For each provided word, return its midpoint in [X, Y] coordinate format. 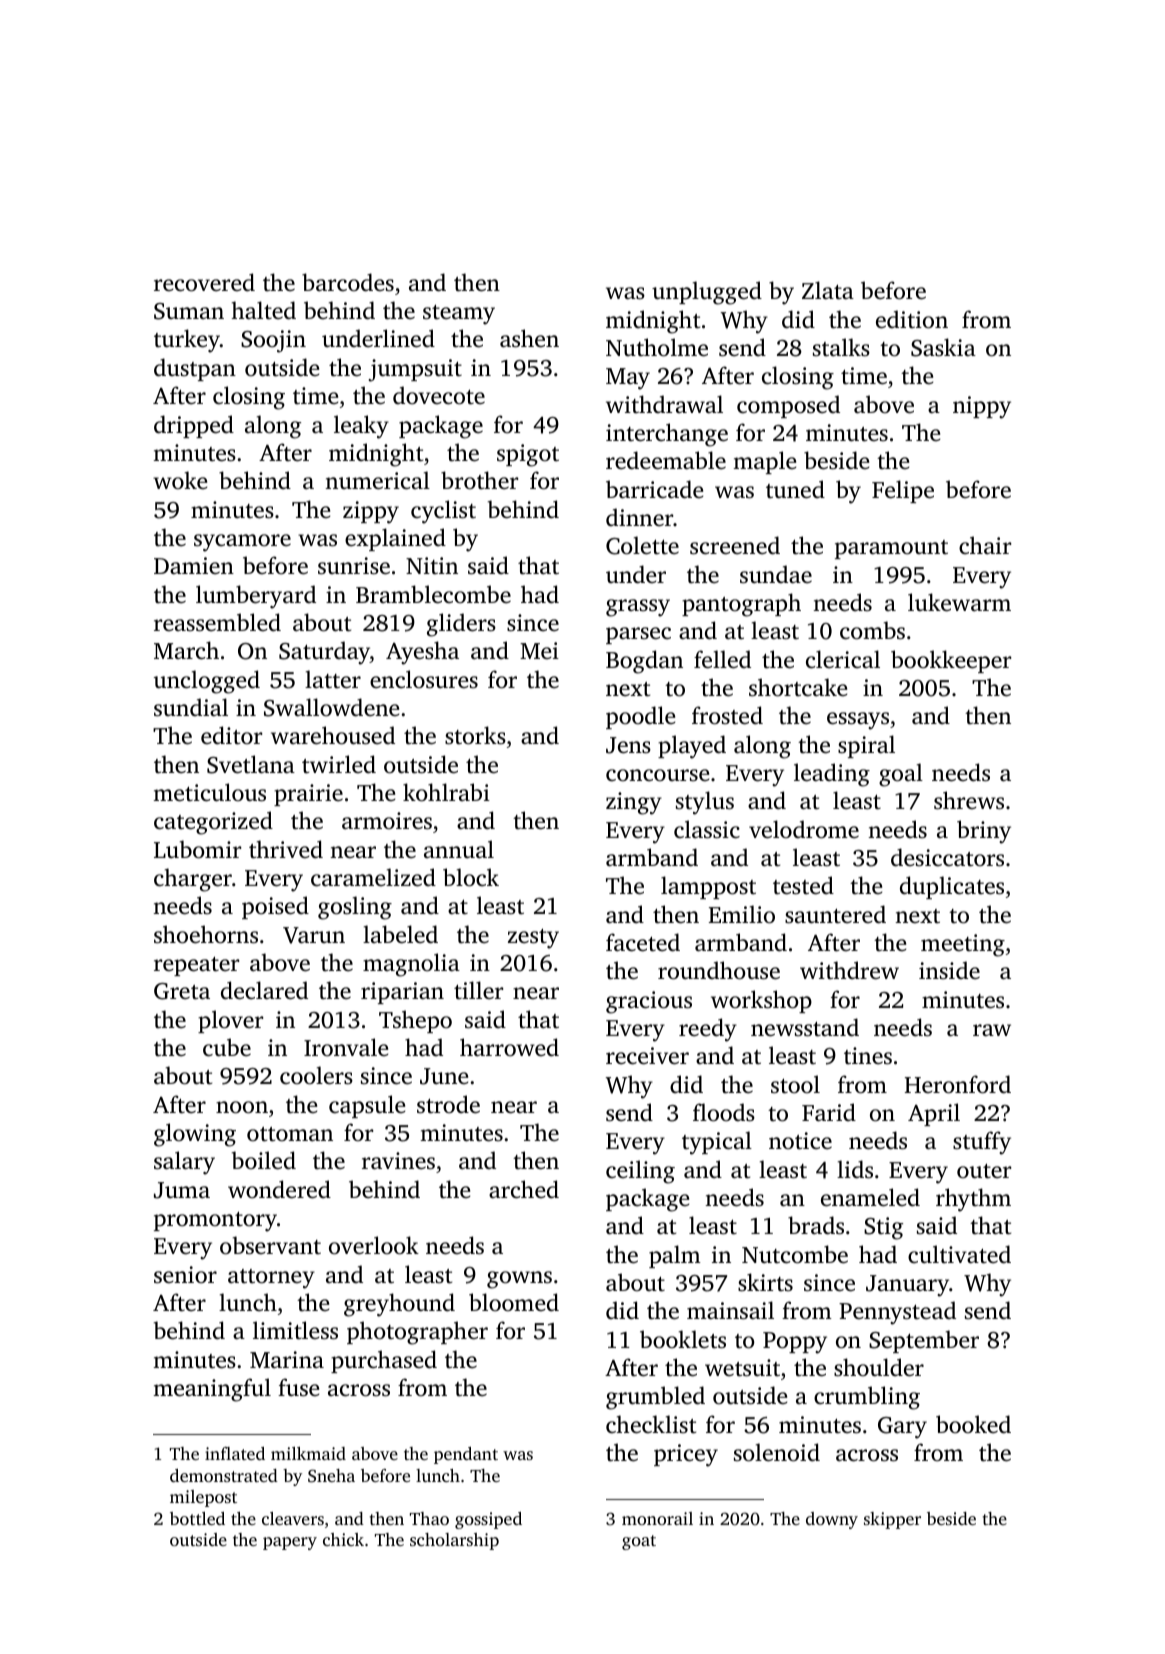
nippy [982, 407]
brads [816, 1225]
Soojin [273, 341]
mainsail [730, 1310]
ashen [529, 338]
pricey [686, 1455]
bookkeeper [951, 661]
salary [184, 1163]
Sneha [331, 1476]
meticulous [209, 792]
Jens [628, 745]
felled [722, 659]
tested [803, 885]
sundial [191, 707]
